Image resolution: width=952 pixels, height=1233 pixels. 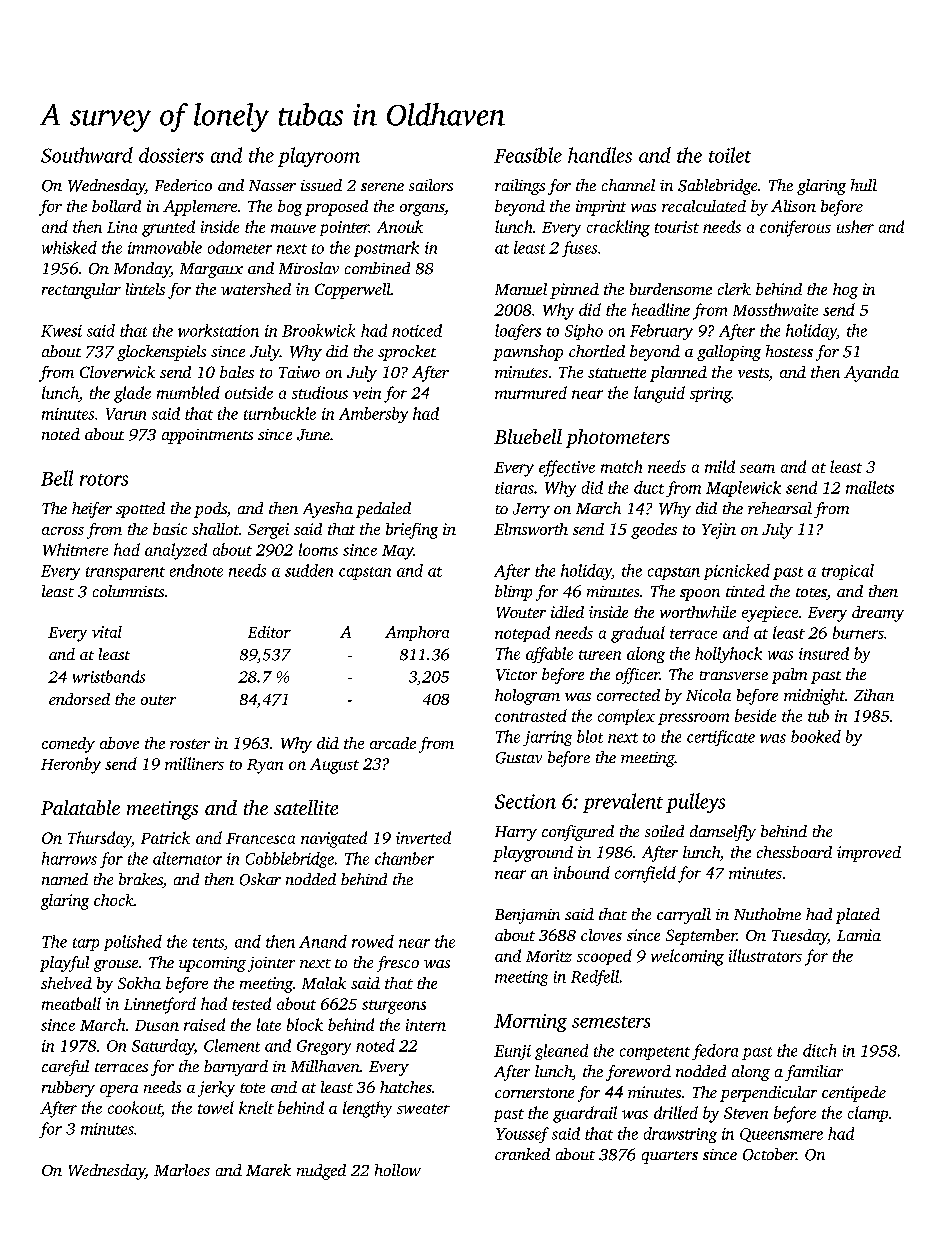 What do you see at coordinates (200, 208) in the document?
I see `Applemere` at bounding box center [200, 208].
